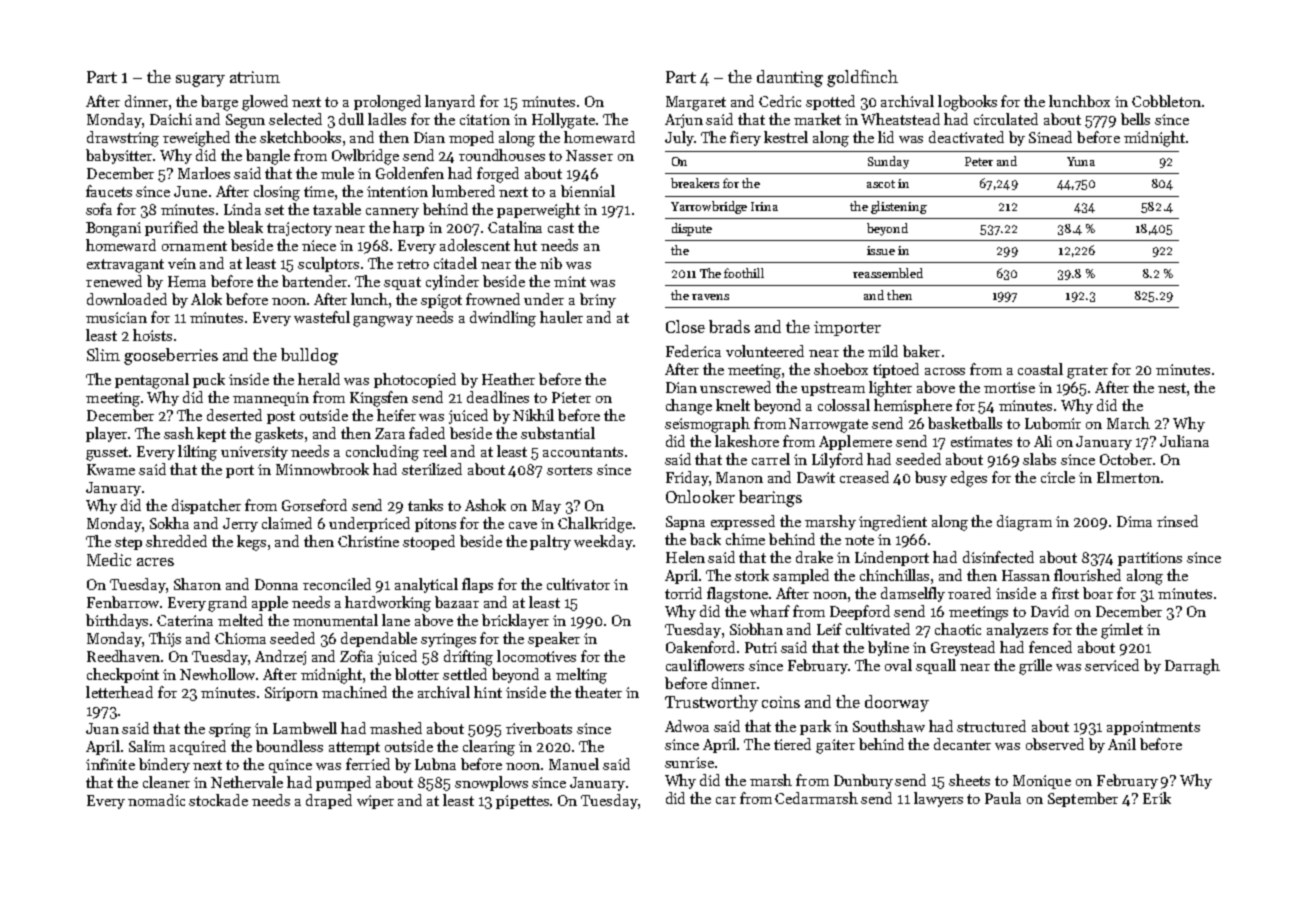 This image has width=1308, height=924. What do you see at coordinates (185, 620) in the image?
I see `Caterina` at bounding box center [185, 620].
